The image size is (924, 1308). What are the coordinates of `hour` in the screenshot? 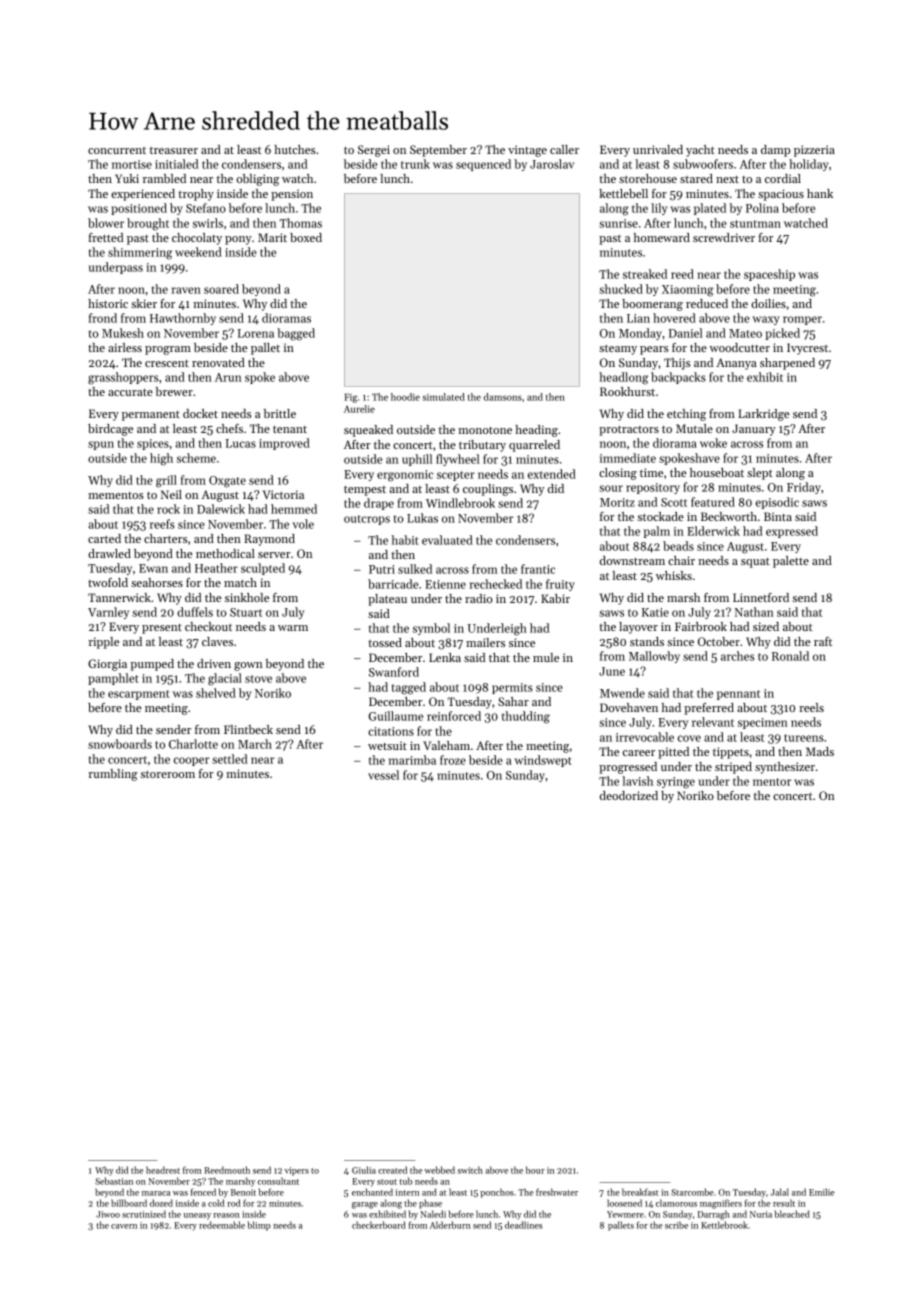 It's located at (535, 1170).
